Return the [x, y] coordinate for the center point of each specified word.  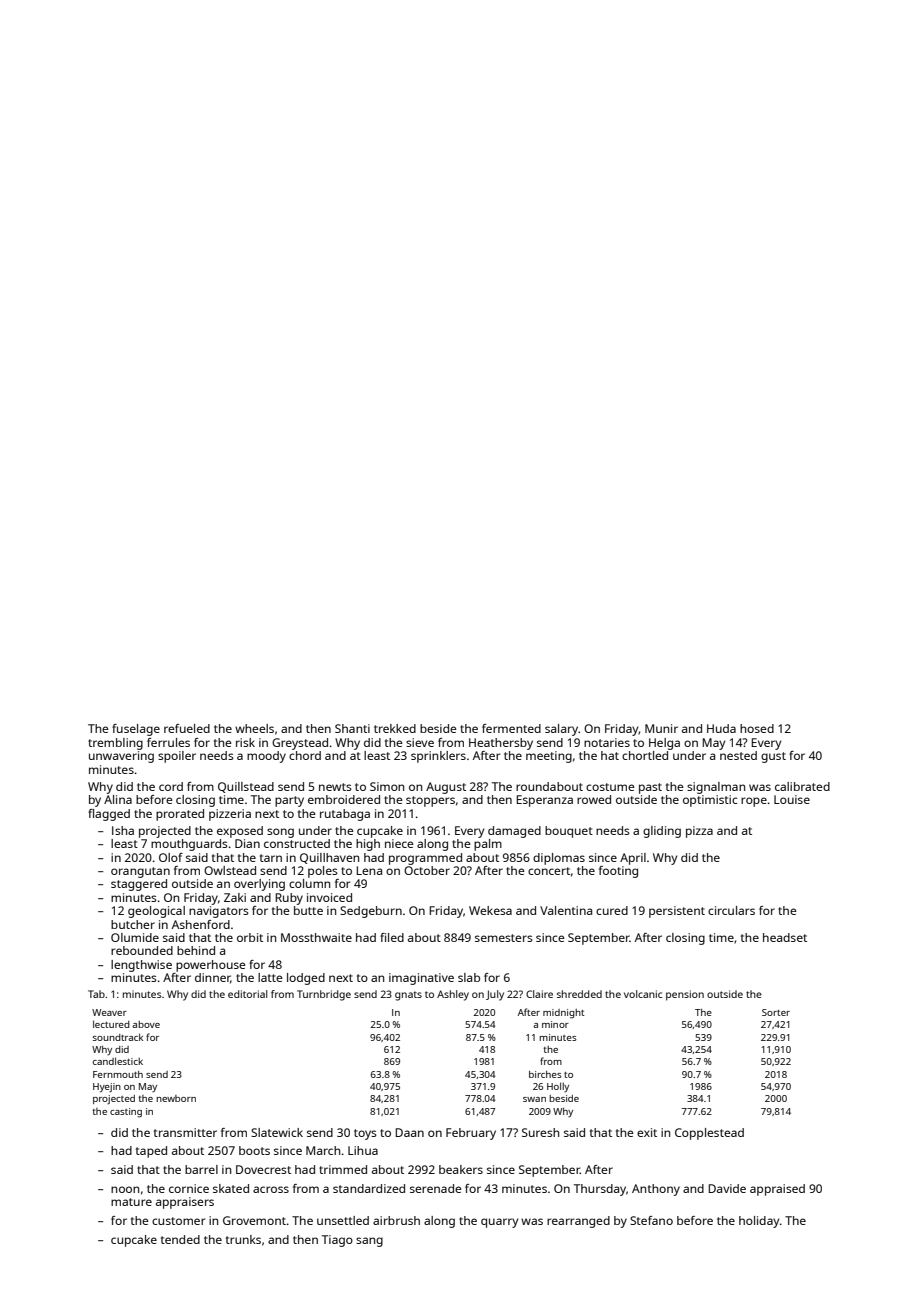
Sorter [776, 1012]
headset [785, 937]
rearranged [578, 1222]
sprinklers [438, 757]
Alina [118, 799]
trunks [243, 1239]
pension [685, 995]
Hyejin [107, 1088]
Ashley [453, 995]
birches [545, 1074]
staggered [139, 885]
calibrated [802, 786]
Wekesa [490, 910]
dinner [213, 978]
